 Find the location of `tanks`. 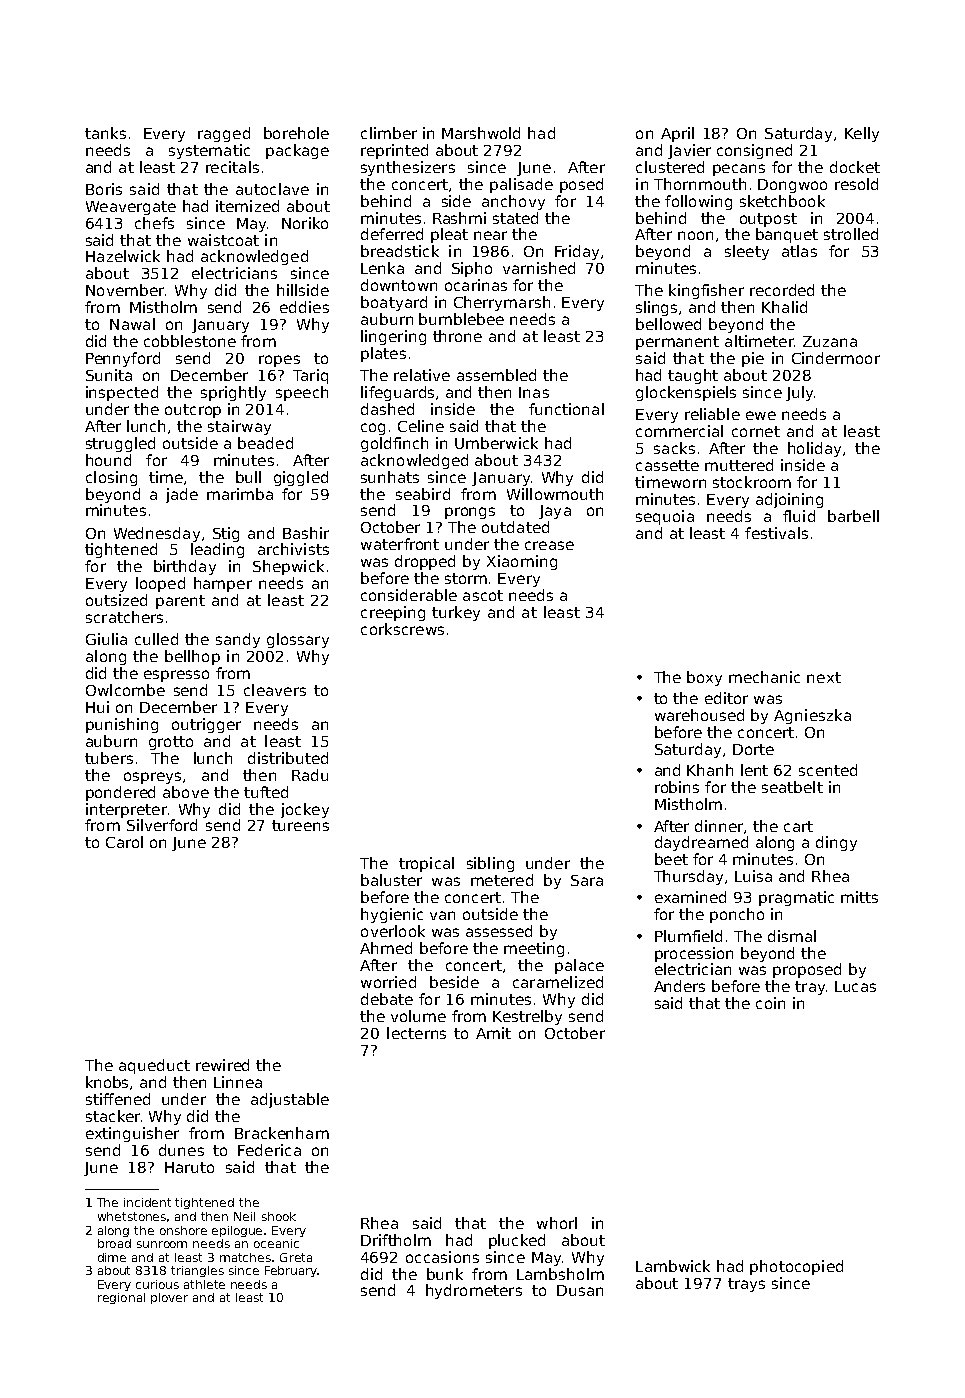

tanks is located at coordinates (105, 133).
